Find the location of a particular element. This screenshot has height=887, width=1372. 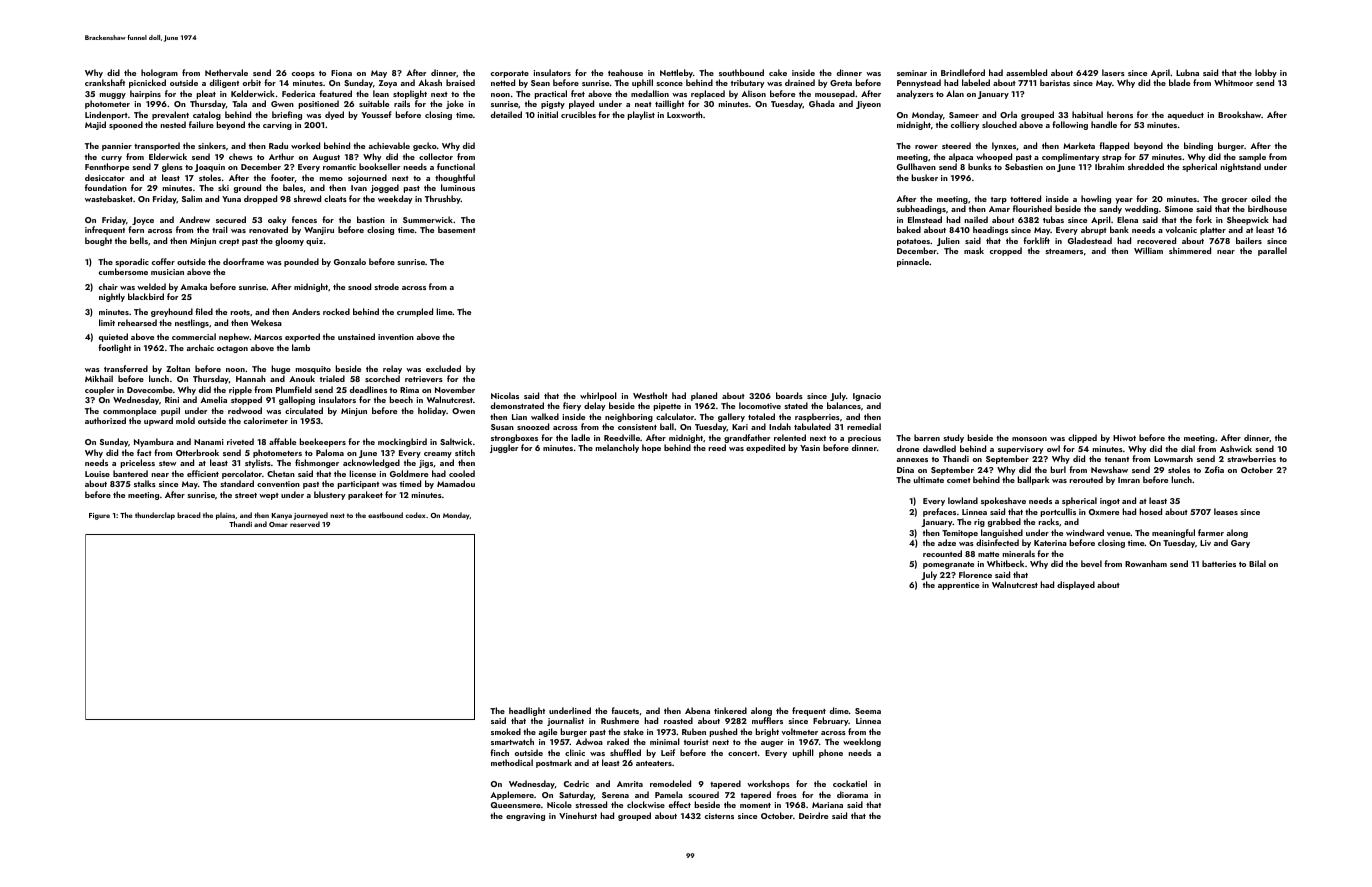

Paloma is located at coordinates (330, 452).
